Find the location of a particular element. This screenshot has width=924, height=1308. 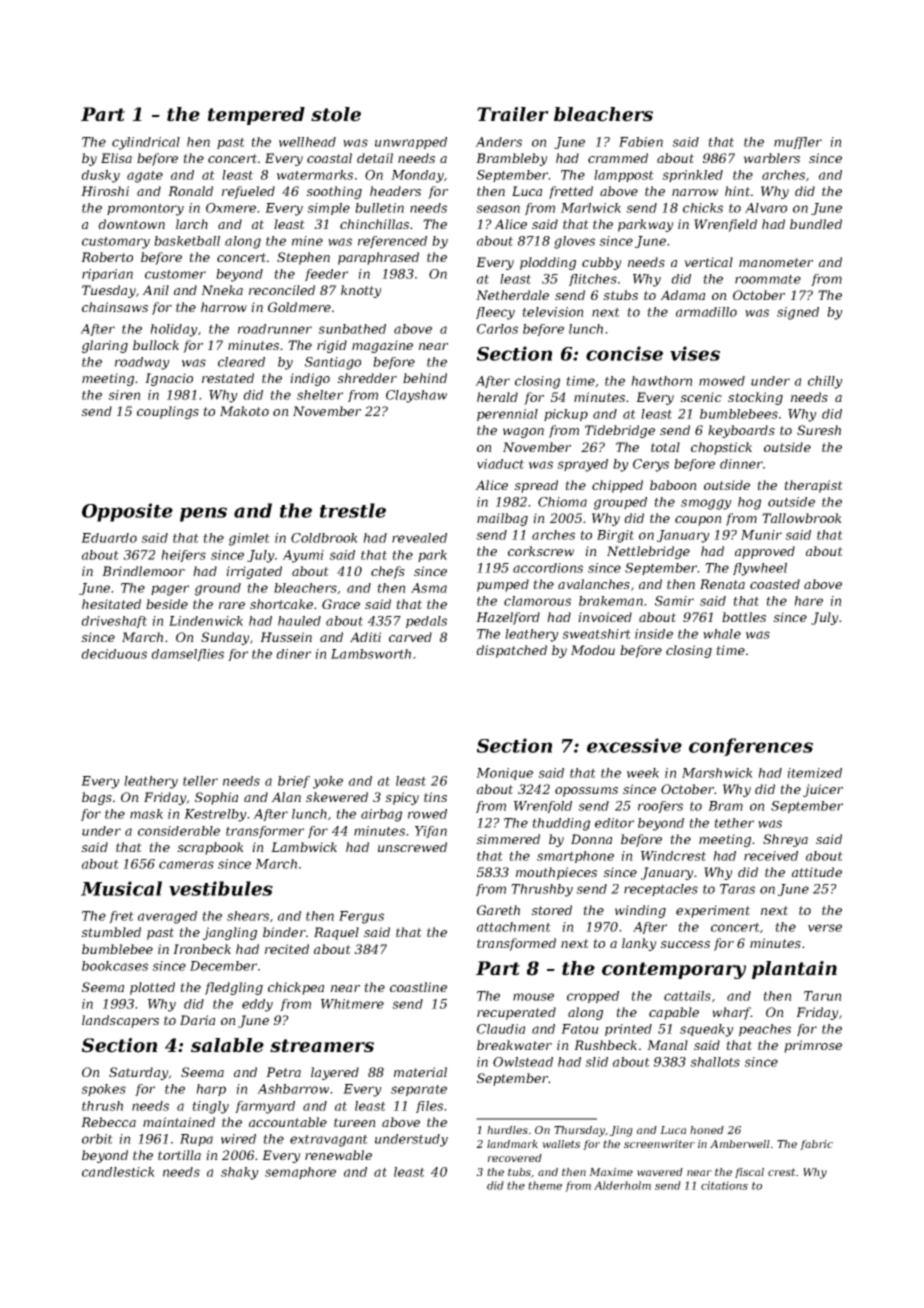

muffler is located at coordinates (798, 143).
